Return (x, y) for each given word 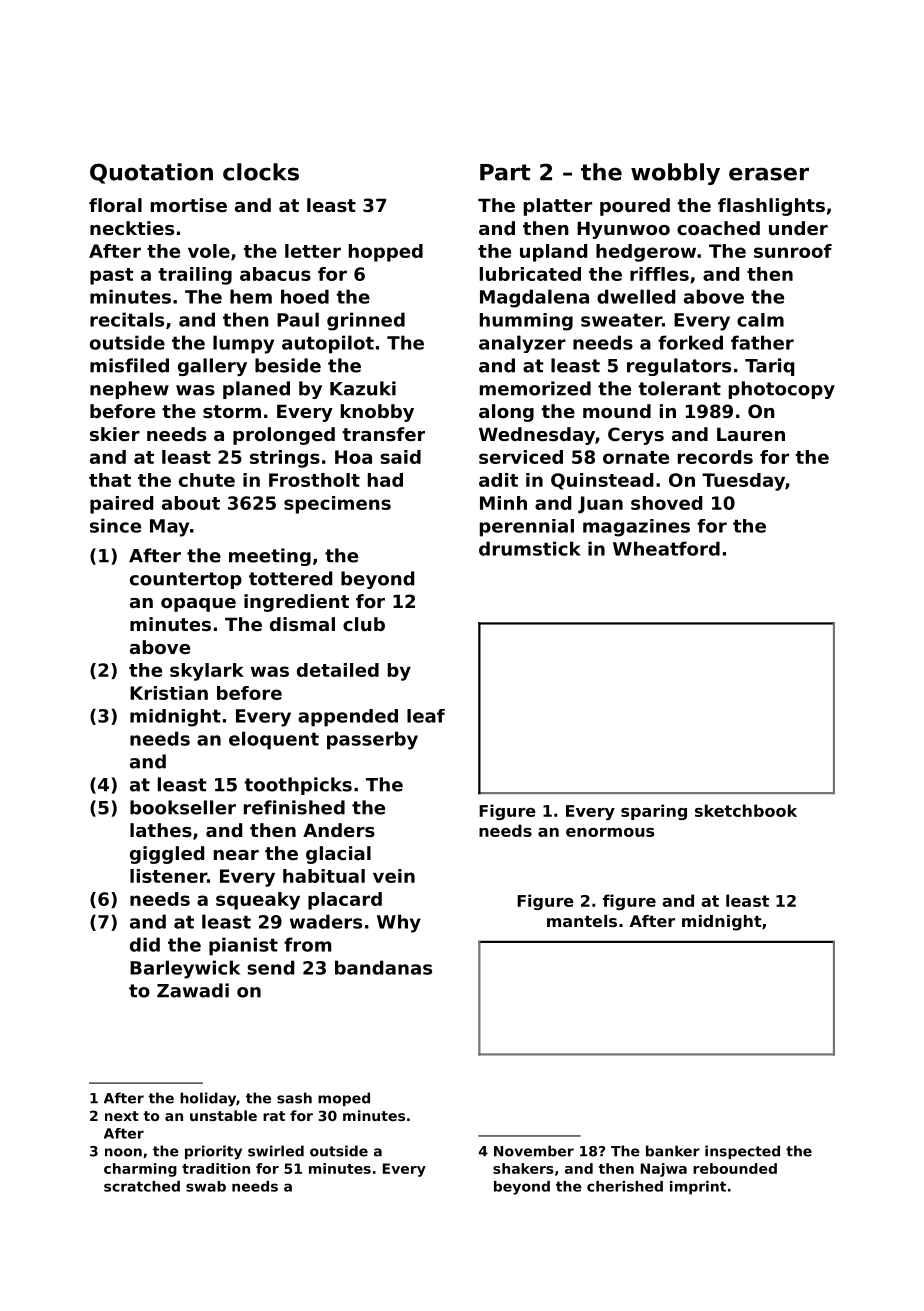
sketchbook (746, 810)
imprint (698, 1188)
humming (526, 322)
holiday (208, 1099)
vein (394, 876)
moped (344, 1099)
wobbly (675, 174)
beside (288, 365)
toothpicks (298, 786)
